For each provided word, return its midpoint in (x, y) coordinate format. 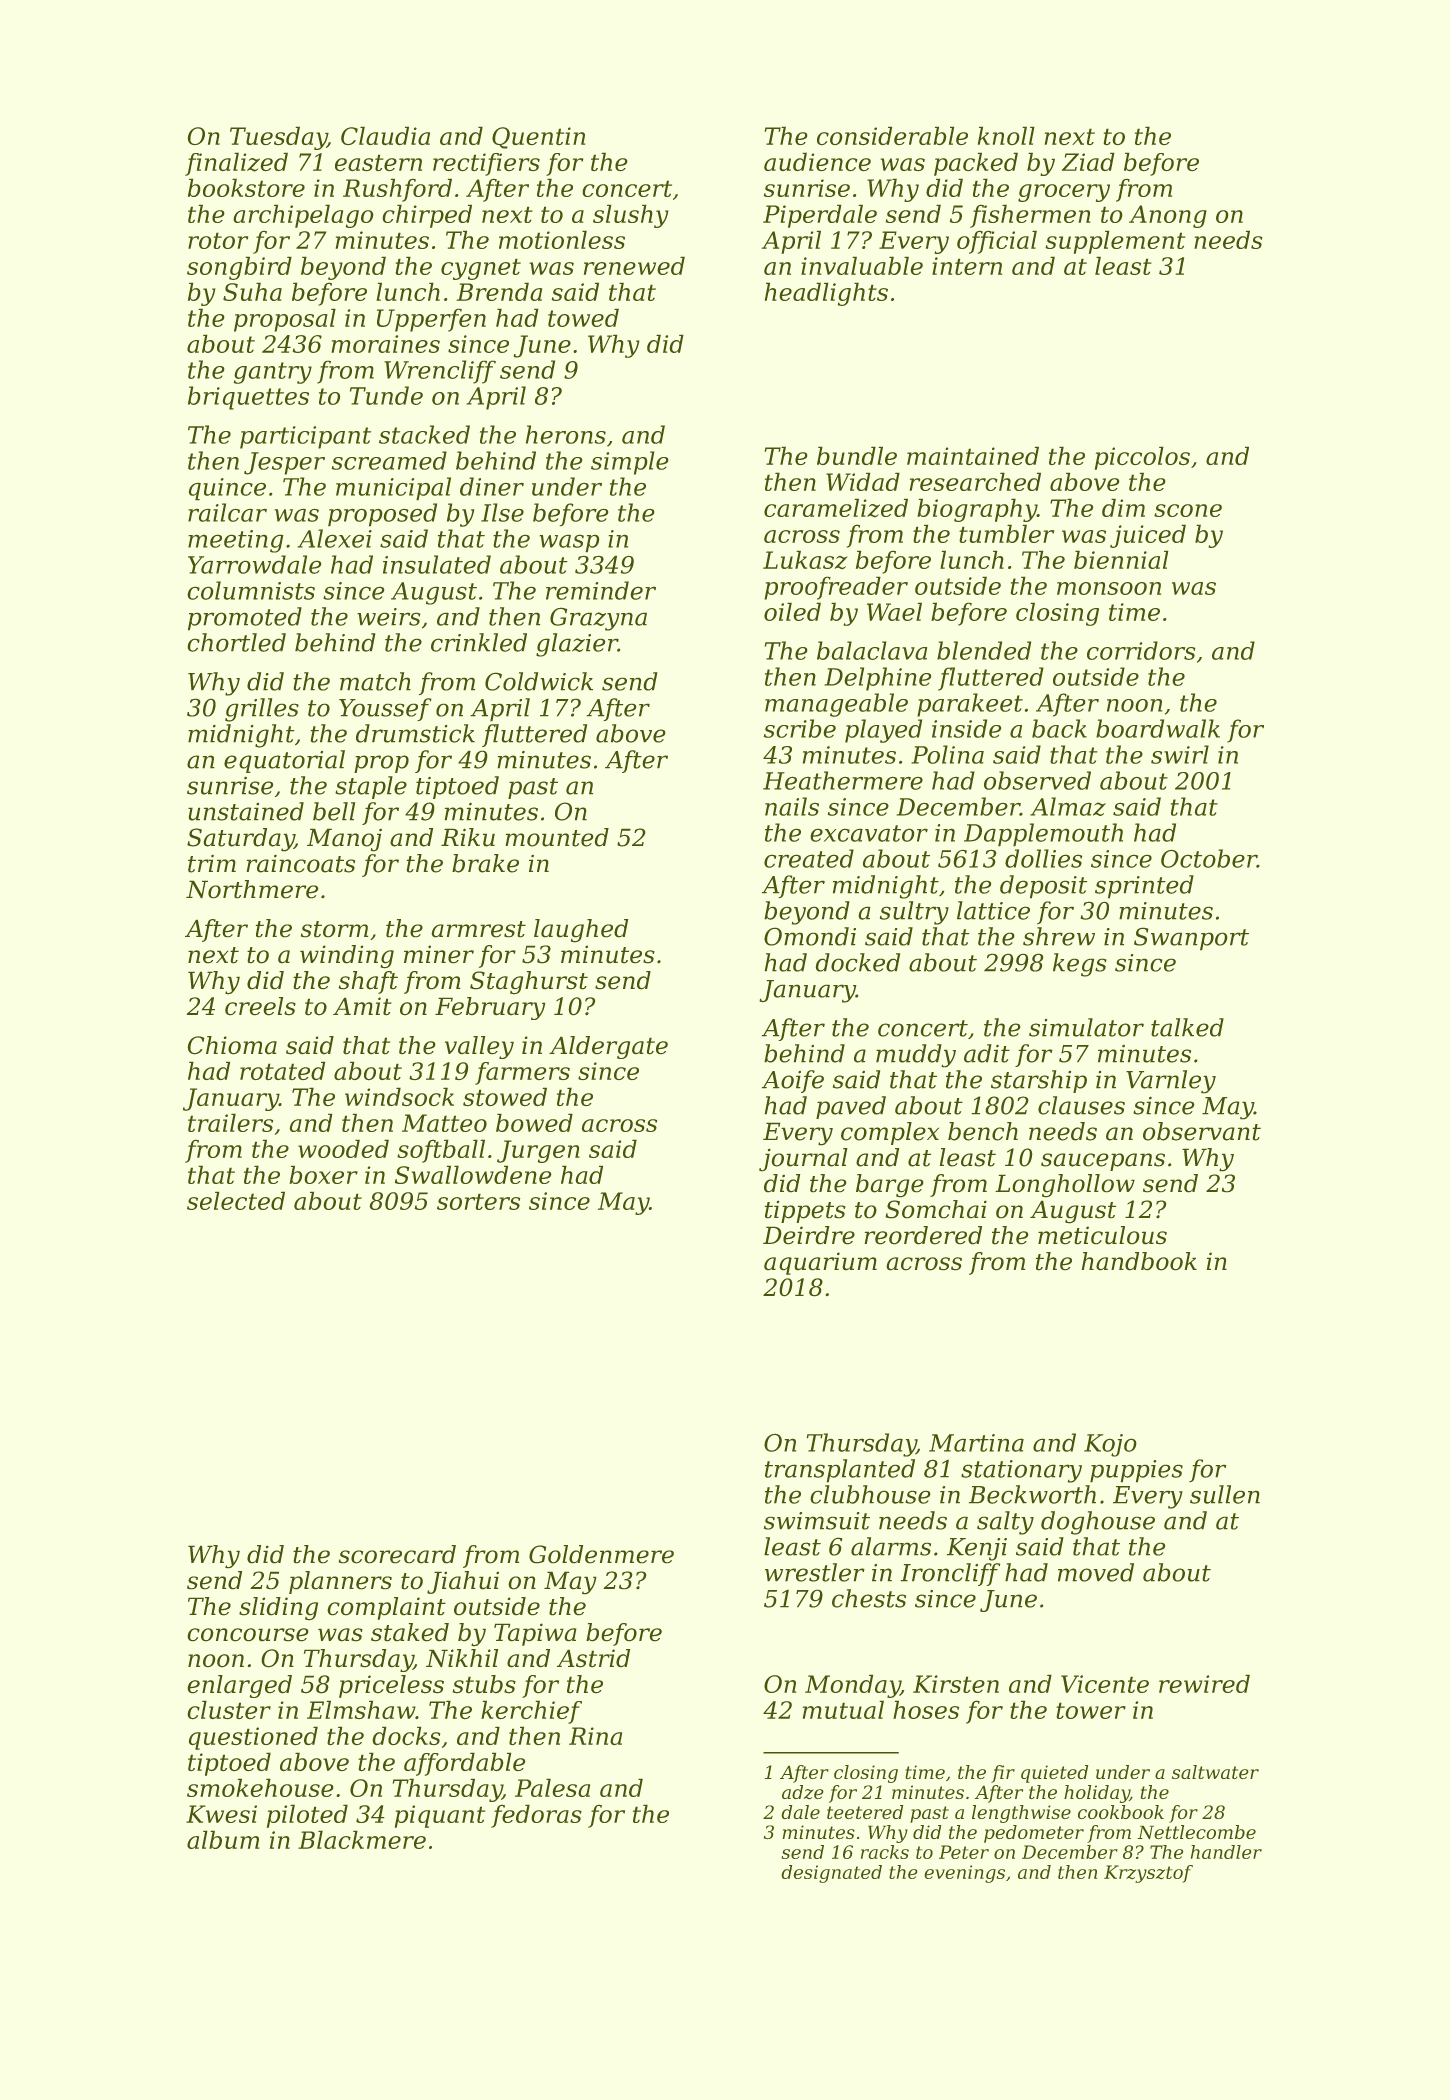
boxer (323, 1174)
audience (817, 162)
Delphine (877, 679)
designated (831, 1874)
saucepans (1103, 1162)
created (809, 858)
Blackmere (362, 1839)
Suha (252, 291)
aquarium (820, 1263)
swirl (1180, 754)
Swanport (1191, 939)
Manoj (344, 840)
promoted (245, 619)
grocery (1064, 193)
